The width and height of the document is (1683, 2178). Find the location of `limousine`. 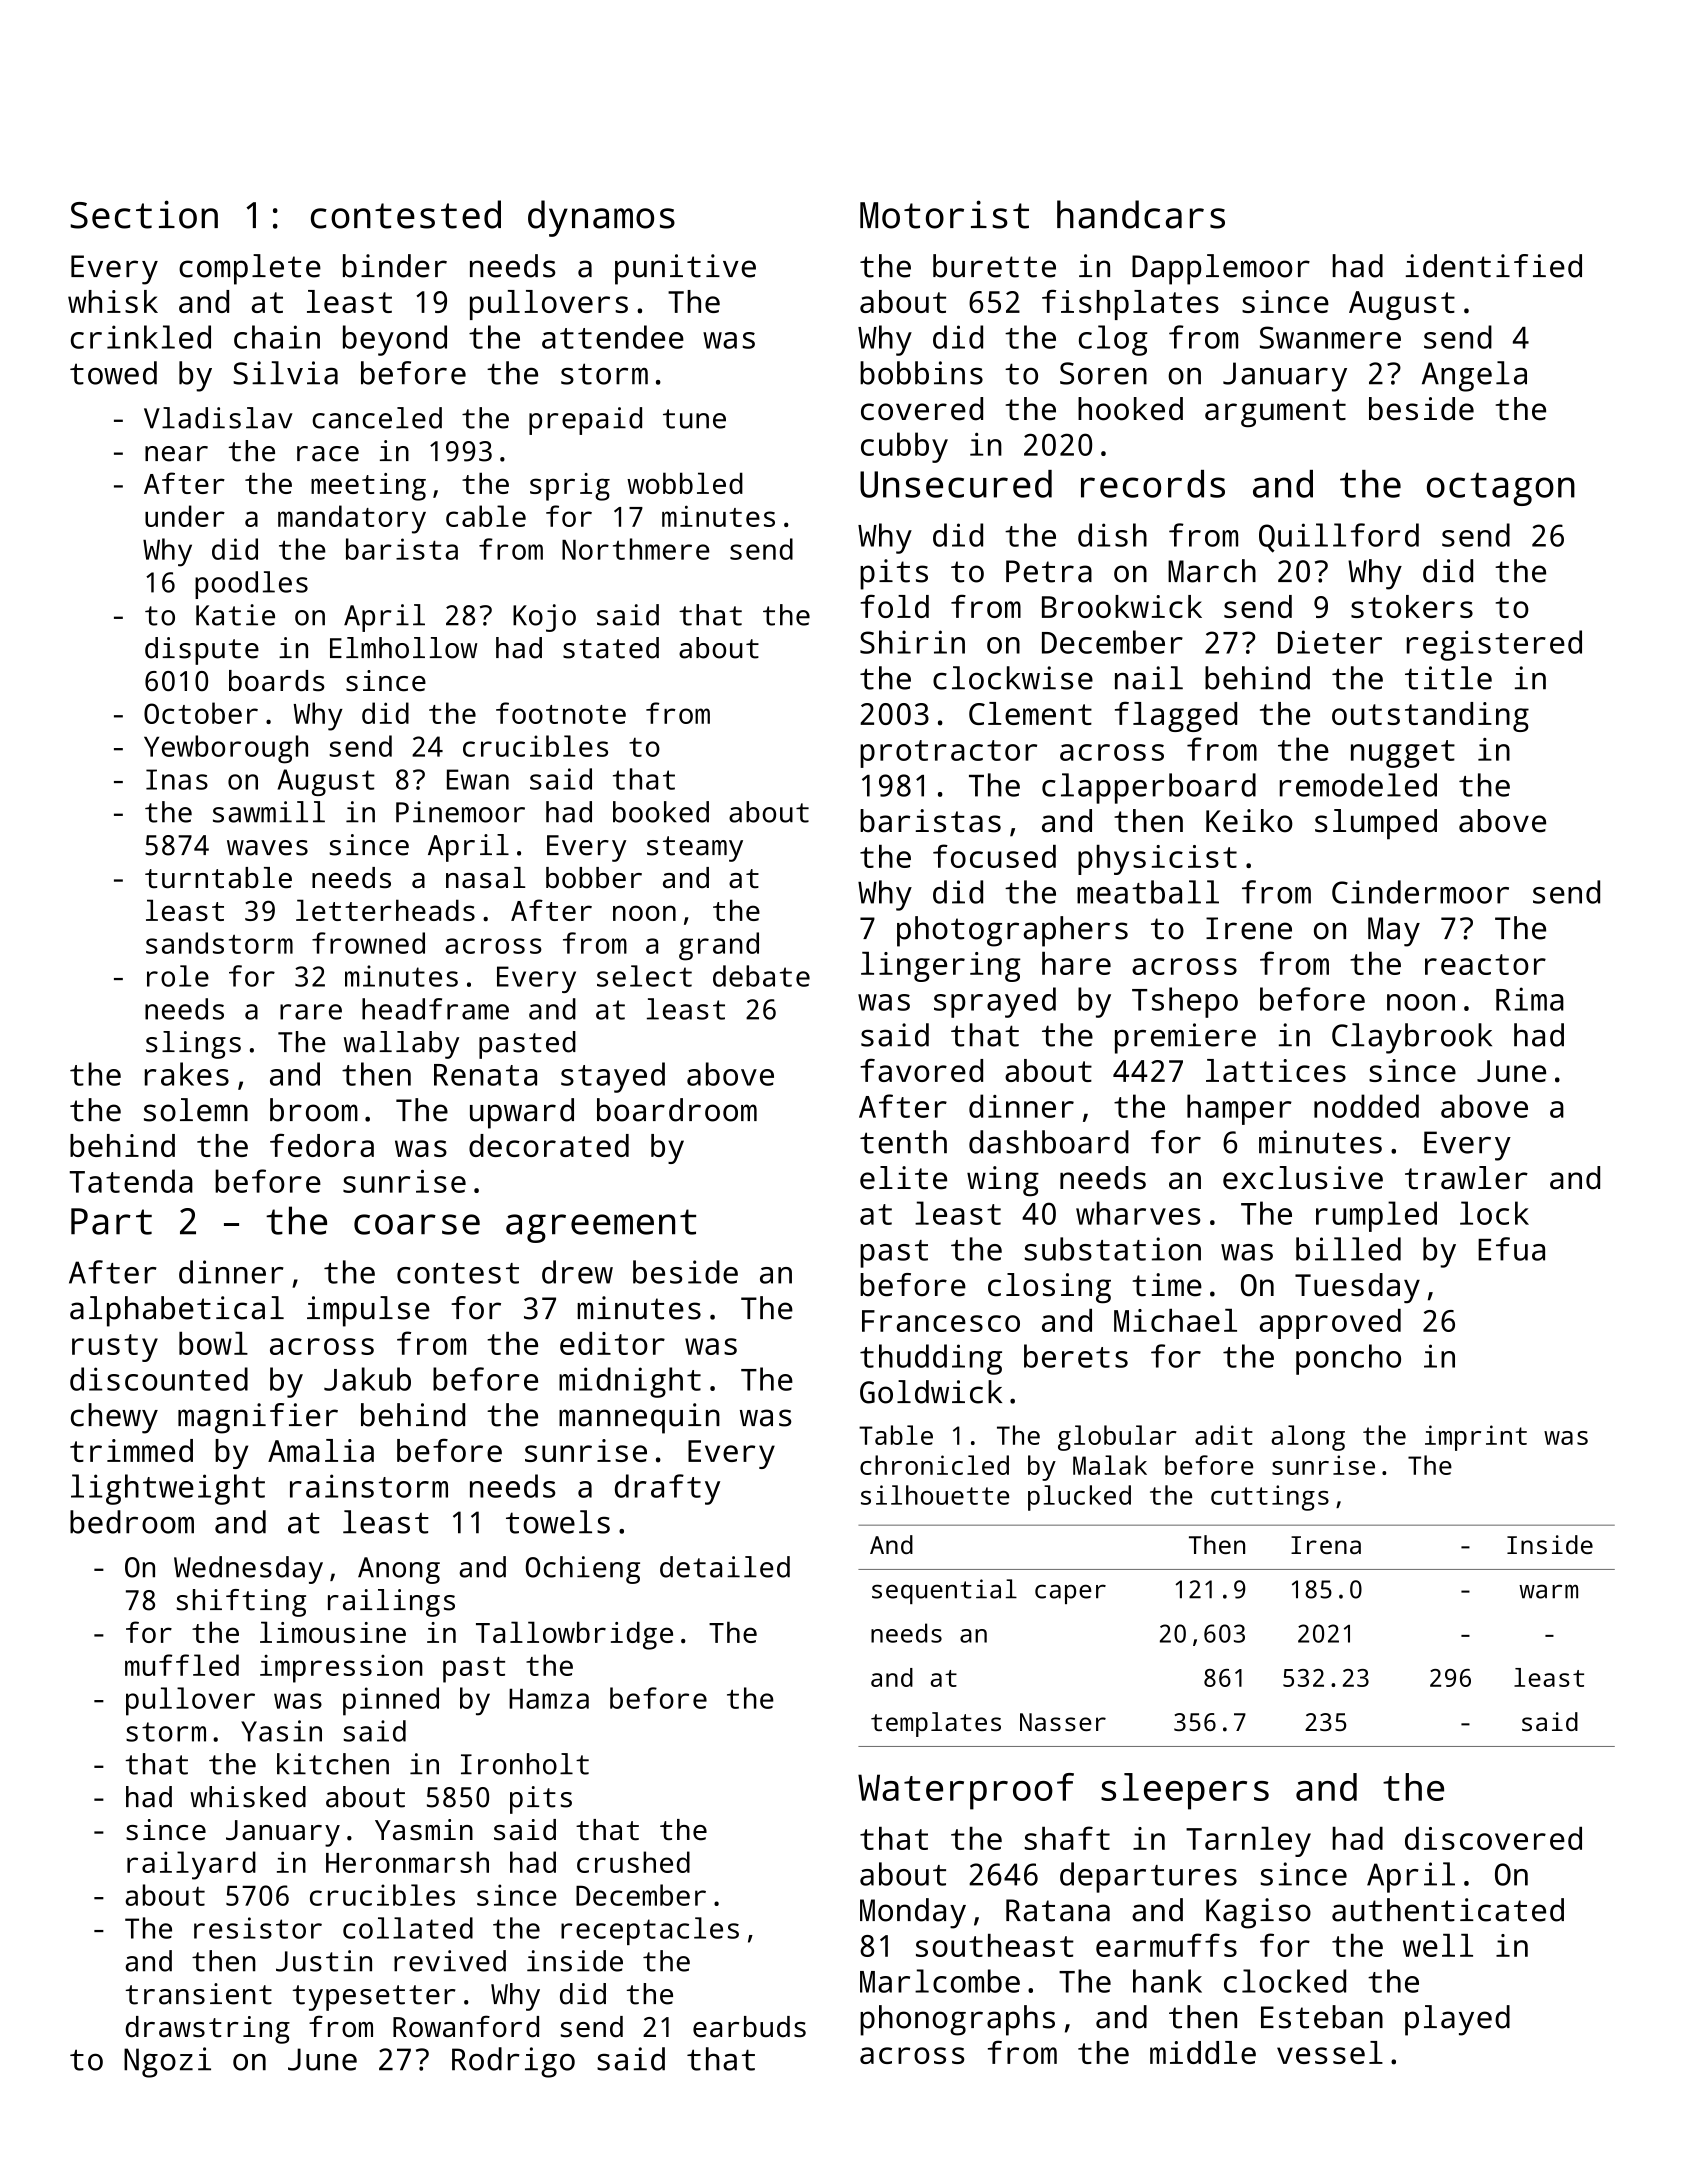

limousine is located at coordinates (333, 1632).
